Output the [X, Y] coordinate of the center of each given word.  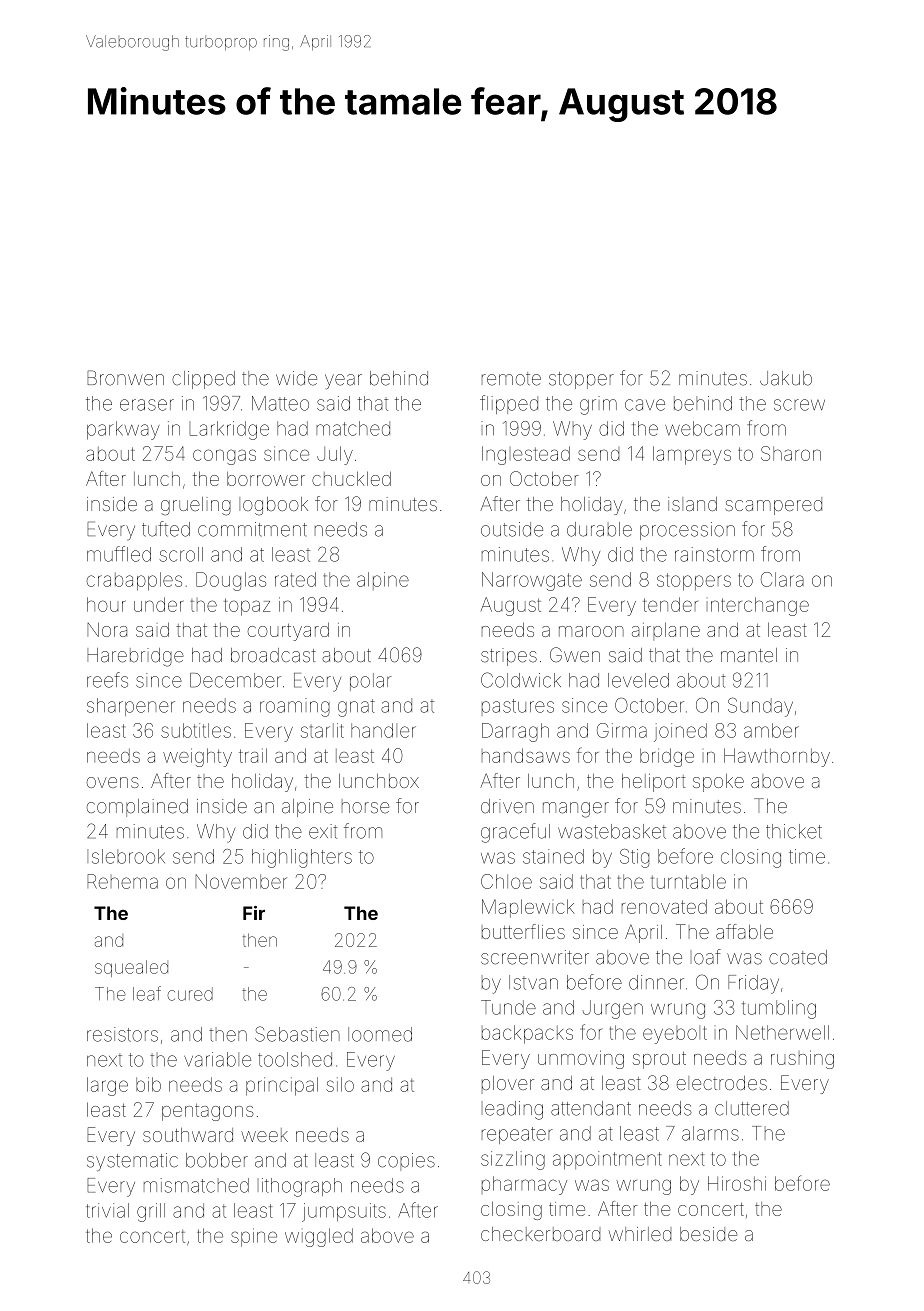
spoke [718, 783]
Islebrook [126, 856]
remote [511, 379]
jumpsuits [344, 1212]
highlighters [302, 858]
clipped [203, 380]
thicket [794, 831]
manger [576, 810]
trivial [107, 1210]
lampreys [692, 455]
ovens [113, 782]
